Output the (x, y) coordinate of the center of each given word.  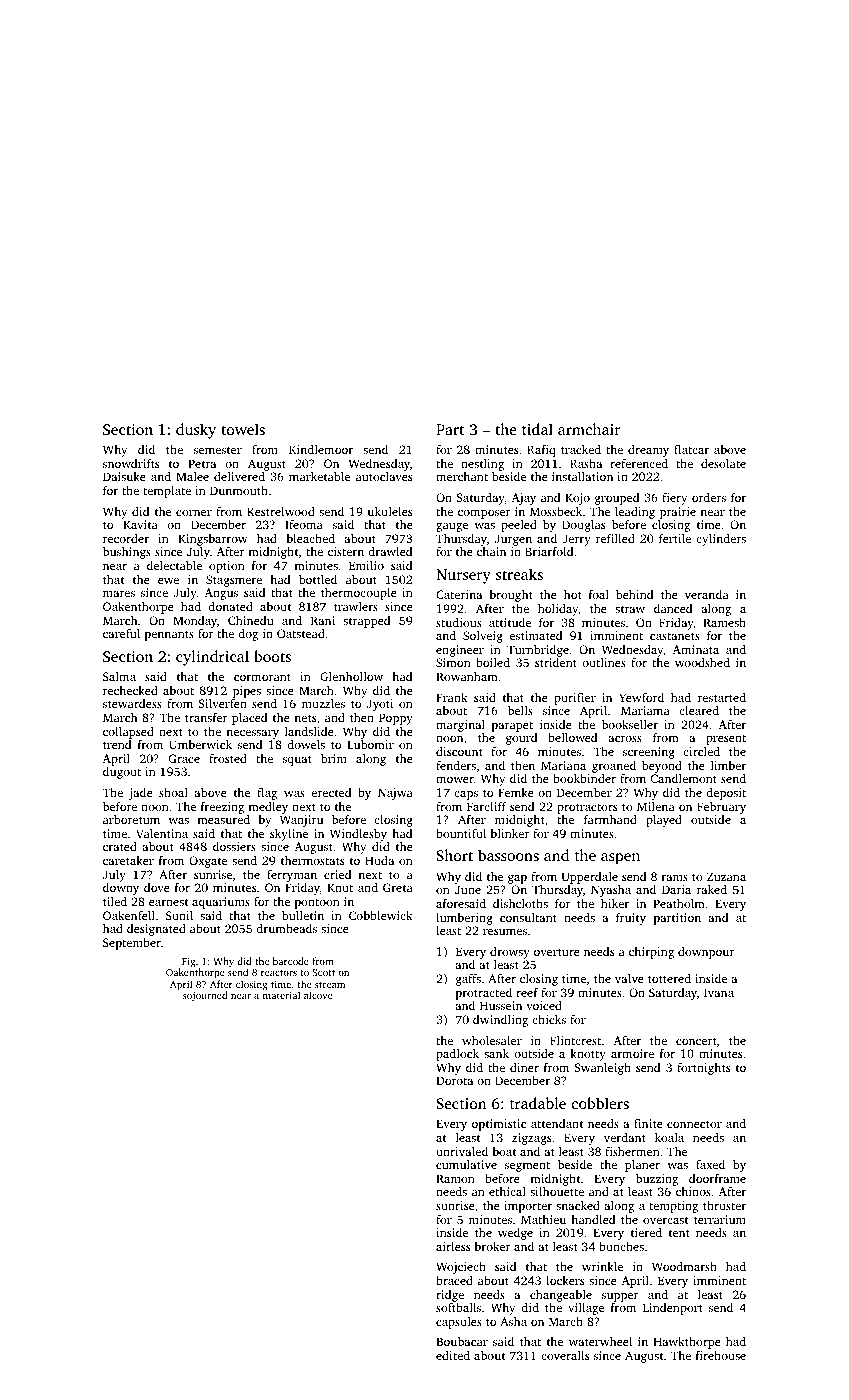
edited (453, 1355)
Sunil (179, 915)
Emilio (366, 565)
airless (453, 1246)
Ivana (719, 992)
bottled (318, 579)
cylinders (721, 540)
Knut (340, 887)
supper (620, 1297)
